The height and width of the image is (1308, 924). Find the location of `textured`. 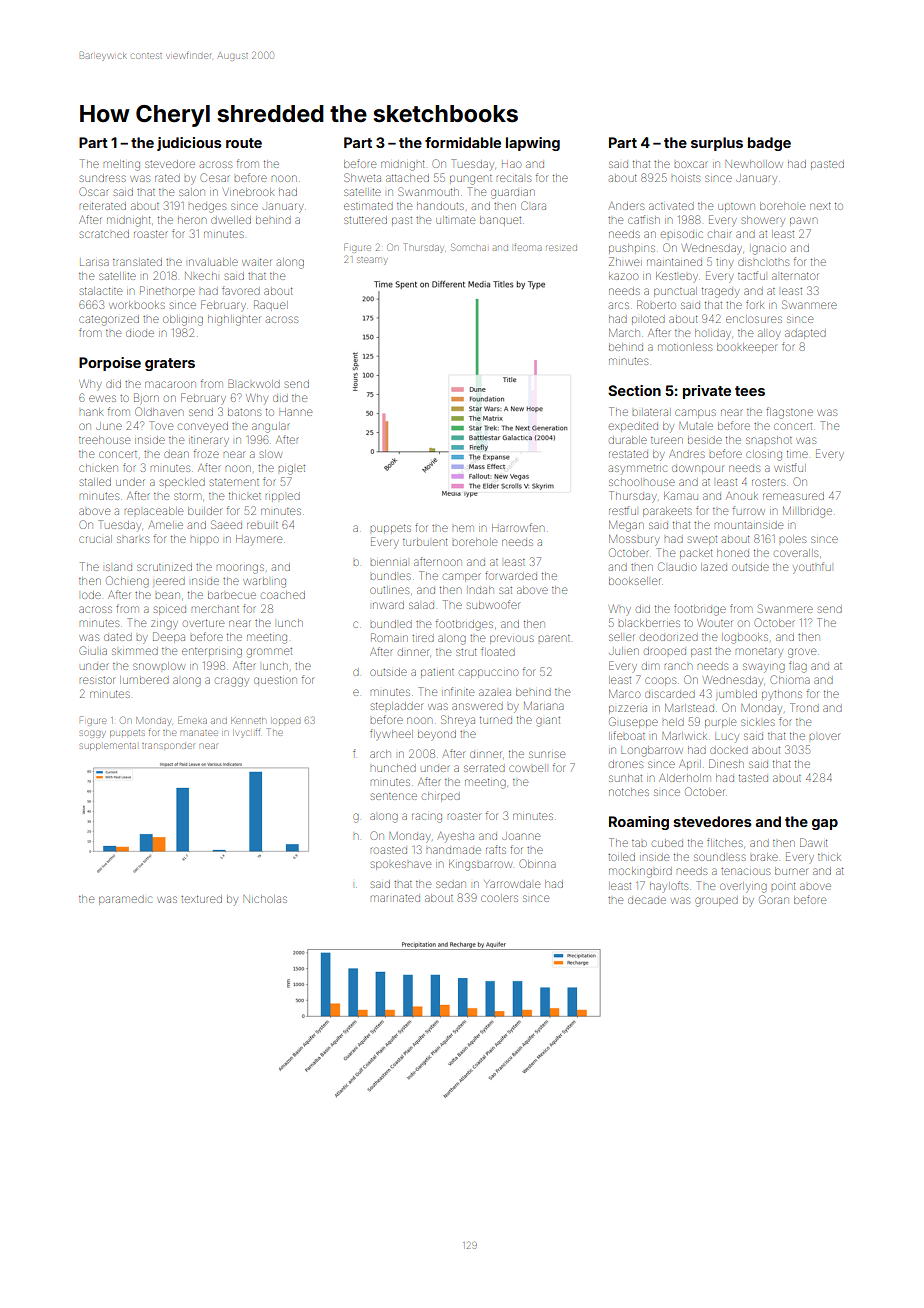

textured is located at coordinates (201, 899).
